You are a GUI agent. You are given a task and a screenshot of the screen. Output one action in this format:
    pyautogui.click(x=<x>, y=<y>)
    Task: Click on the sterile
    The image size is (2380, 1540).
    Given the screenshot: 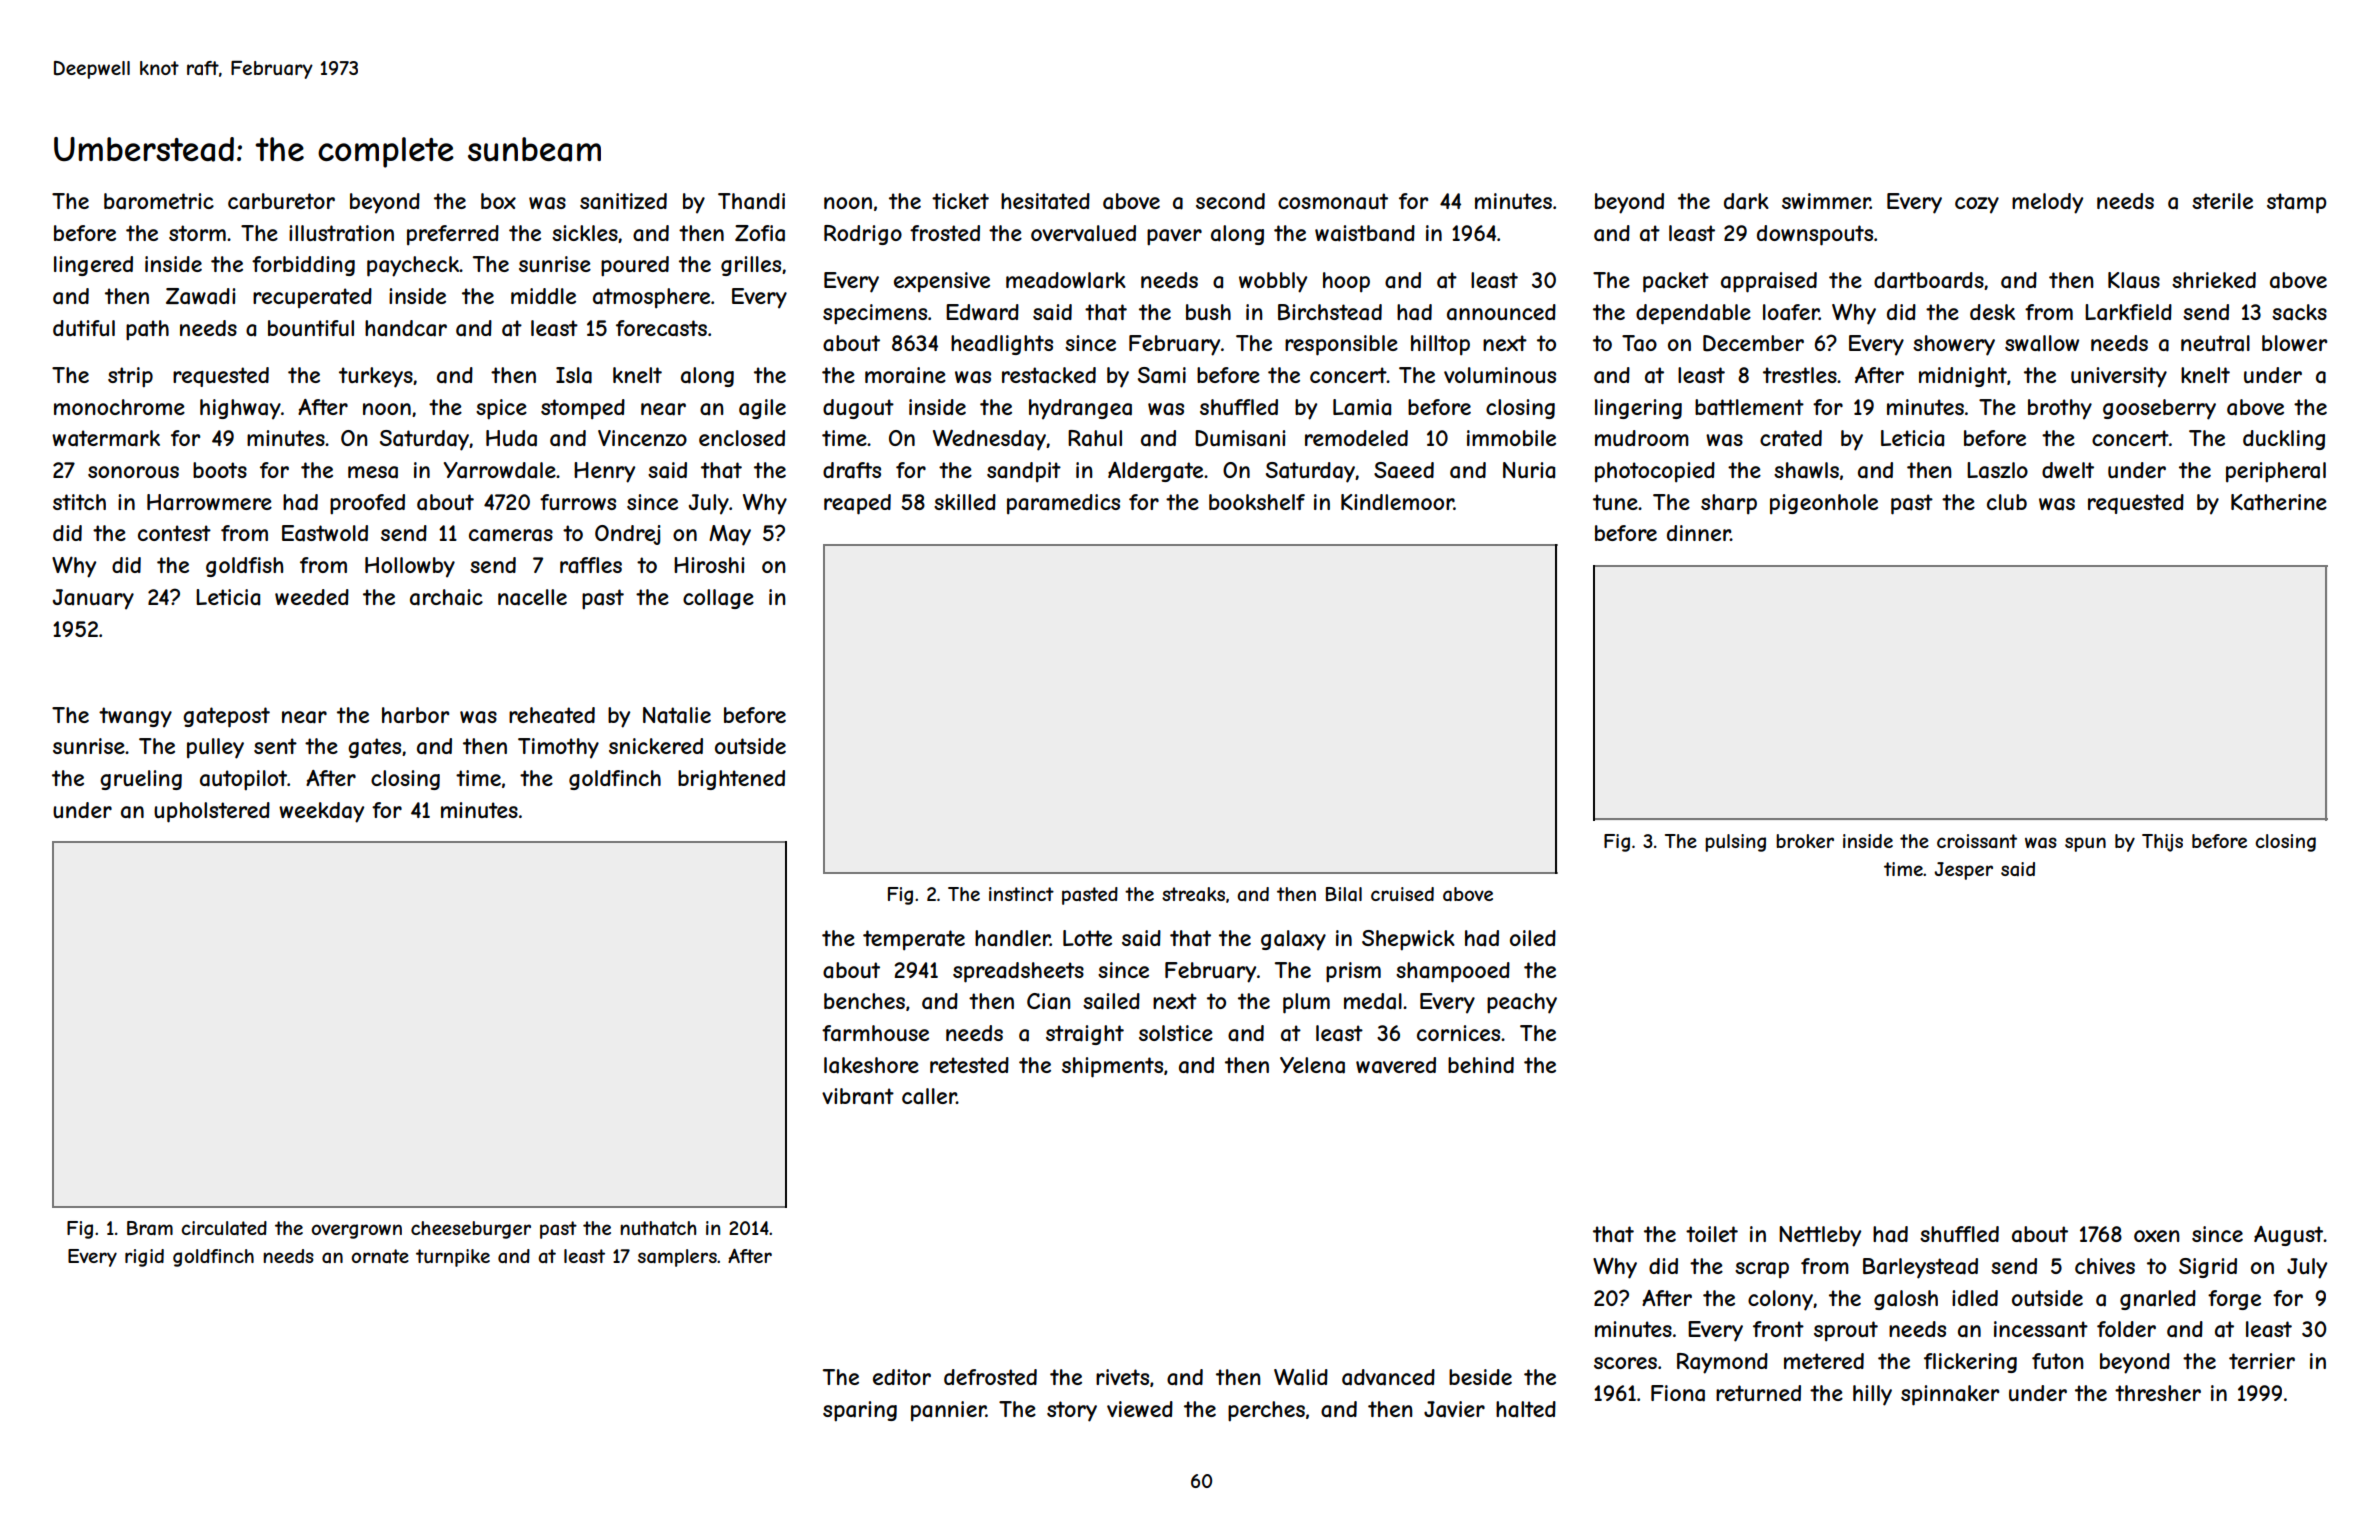 What is the action you would take?
    pyautogui.click(x=2222, y=201)
